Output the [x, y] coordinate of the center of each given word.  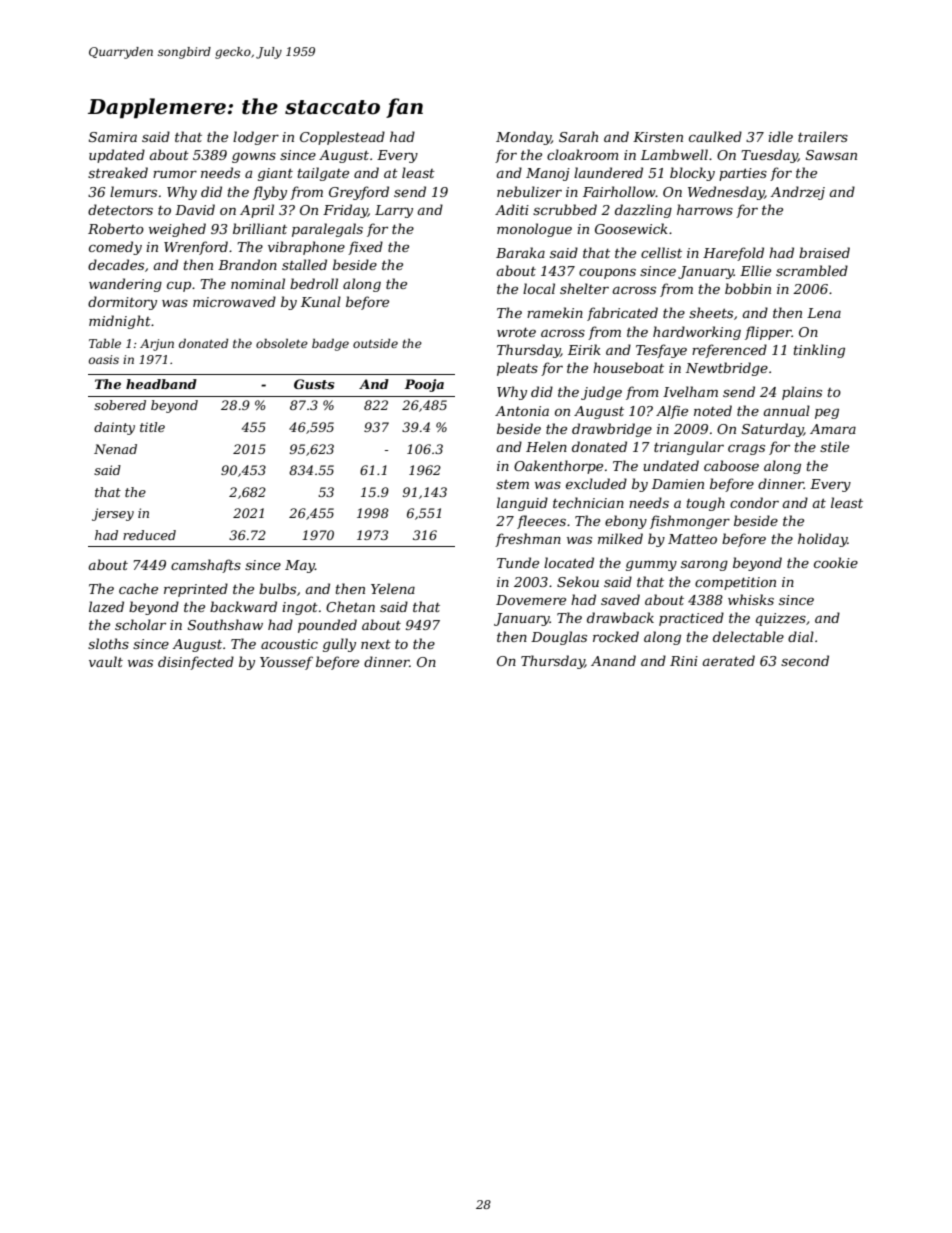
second [805, 660]
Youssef [286, 663]
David [195, 209]
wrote [516, 332]
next [376, 644]
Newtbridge [727, 369]
